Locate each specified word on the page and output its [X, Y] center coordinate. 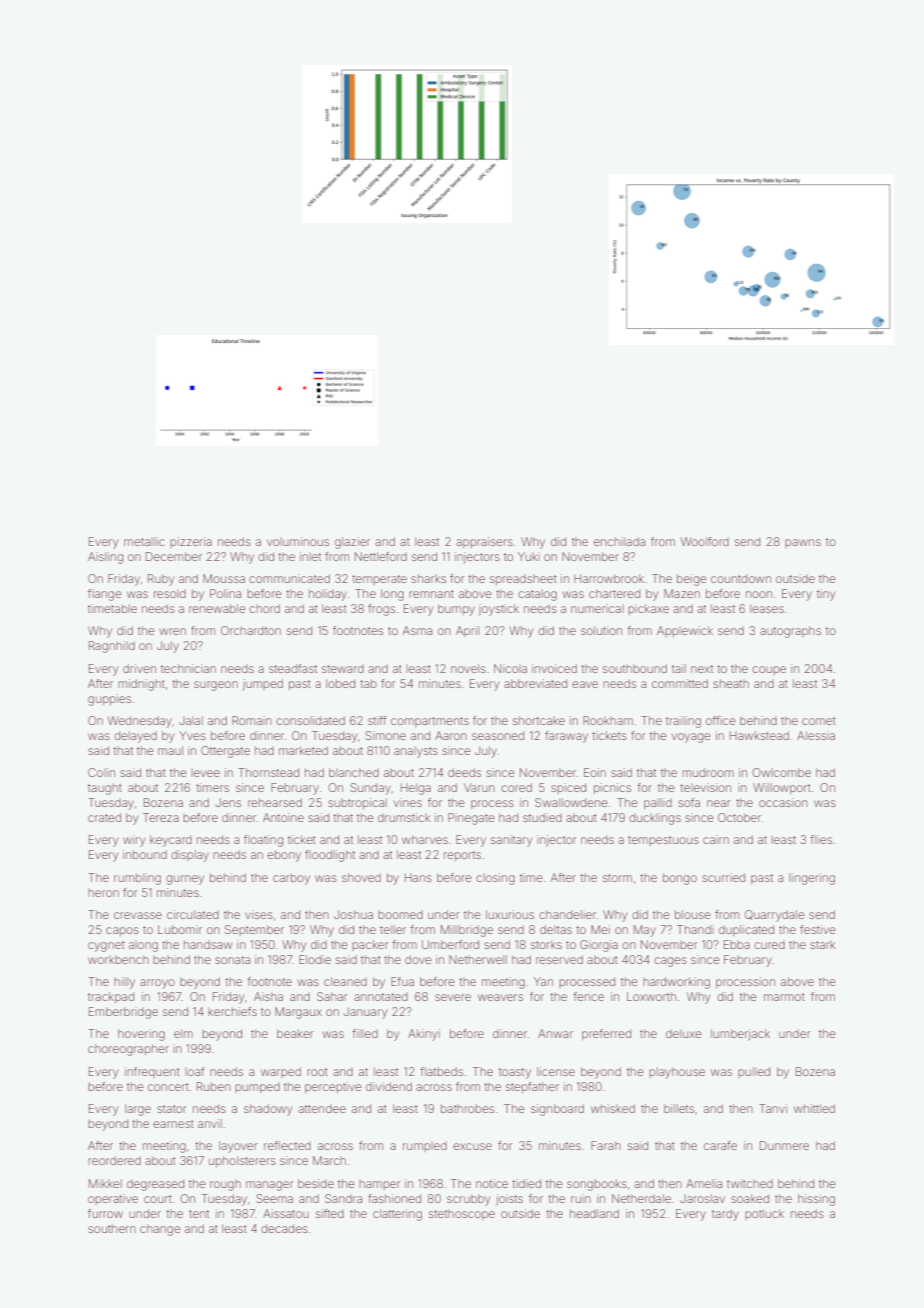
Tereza [161, 817]
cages [670, 962]
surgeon [216, 686]
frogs [381, 610]
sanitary [511, 841]
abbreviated [535, 683]
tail [679, 668]
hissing [816, 1200]
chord [264, 608]
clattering [397, 1215]
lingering [812, 879]
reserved [559, 959]
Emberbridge [123, 1013]
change [160, 1230]
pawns [803, 543]
